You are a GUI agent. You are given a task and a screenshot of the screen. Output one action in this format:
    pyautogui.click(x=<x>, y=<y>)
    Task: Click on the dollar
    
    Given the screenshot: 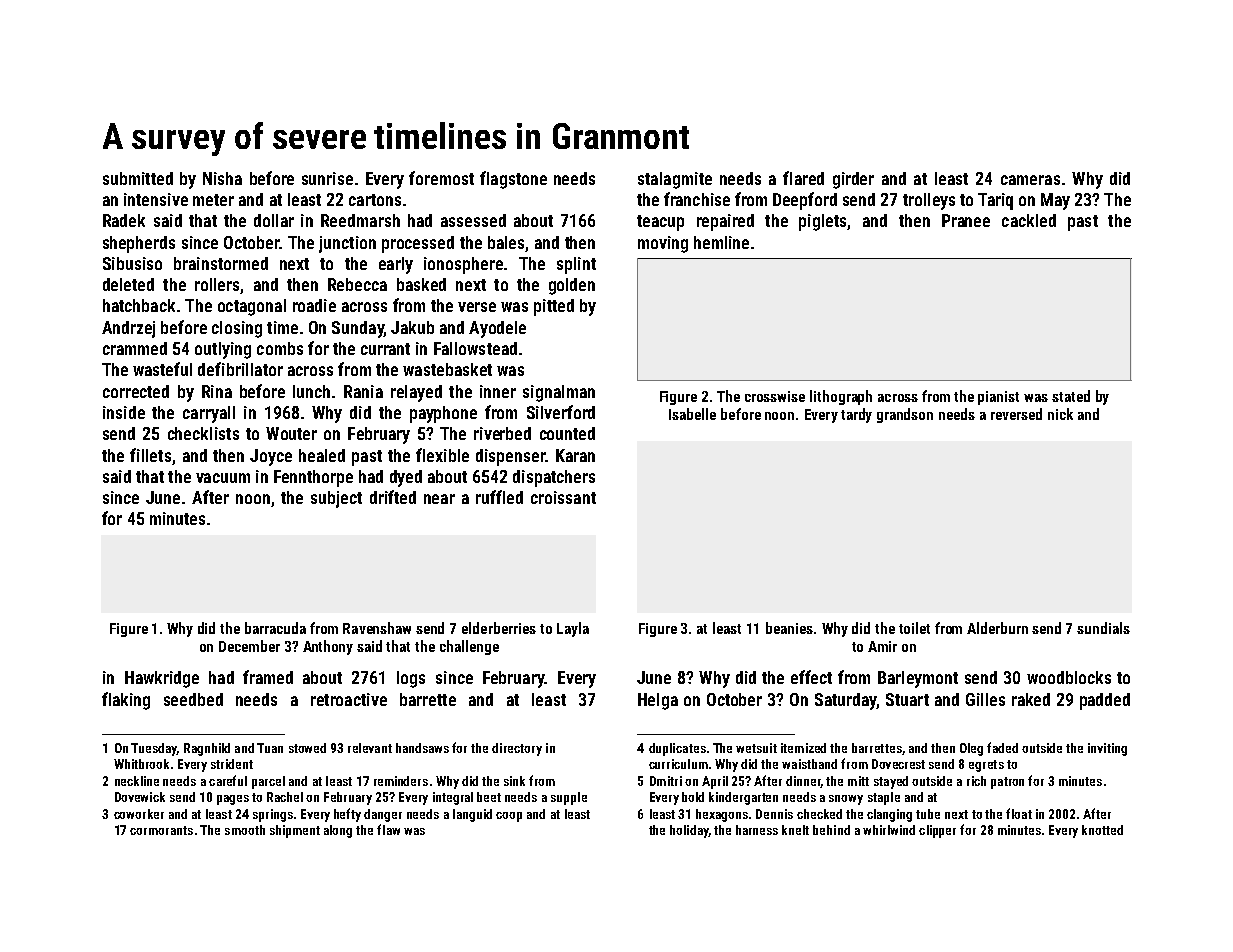 What is the action you would take?
    pyautogui.click(x=274, y=220)
